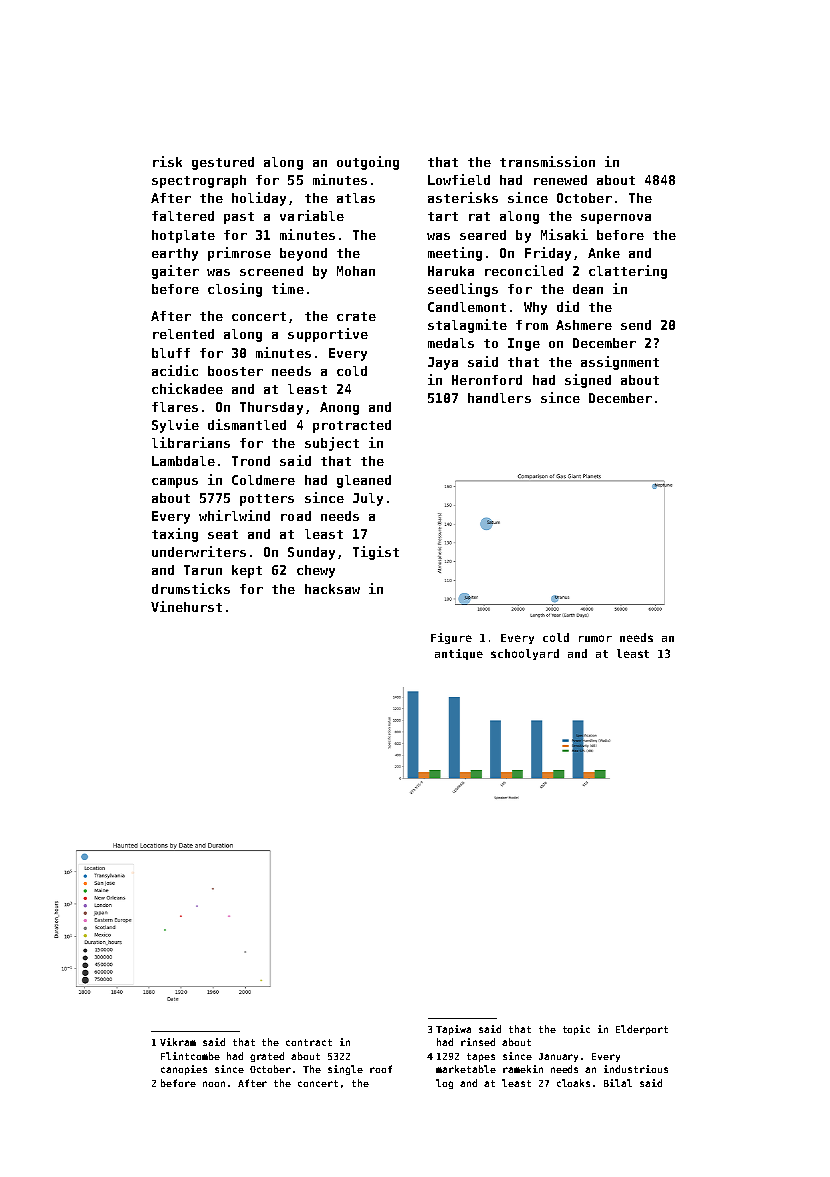 The image size is (830, 1177). Describe the element at coordinates (620, 363) in the screenshot. I see `assignment` at that location.
